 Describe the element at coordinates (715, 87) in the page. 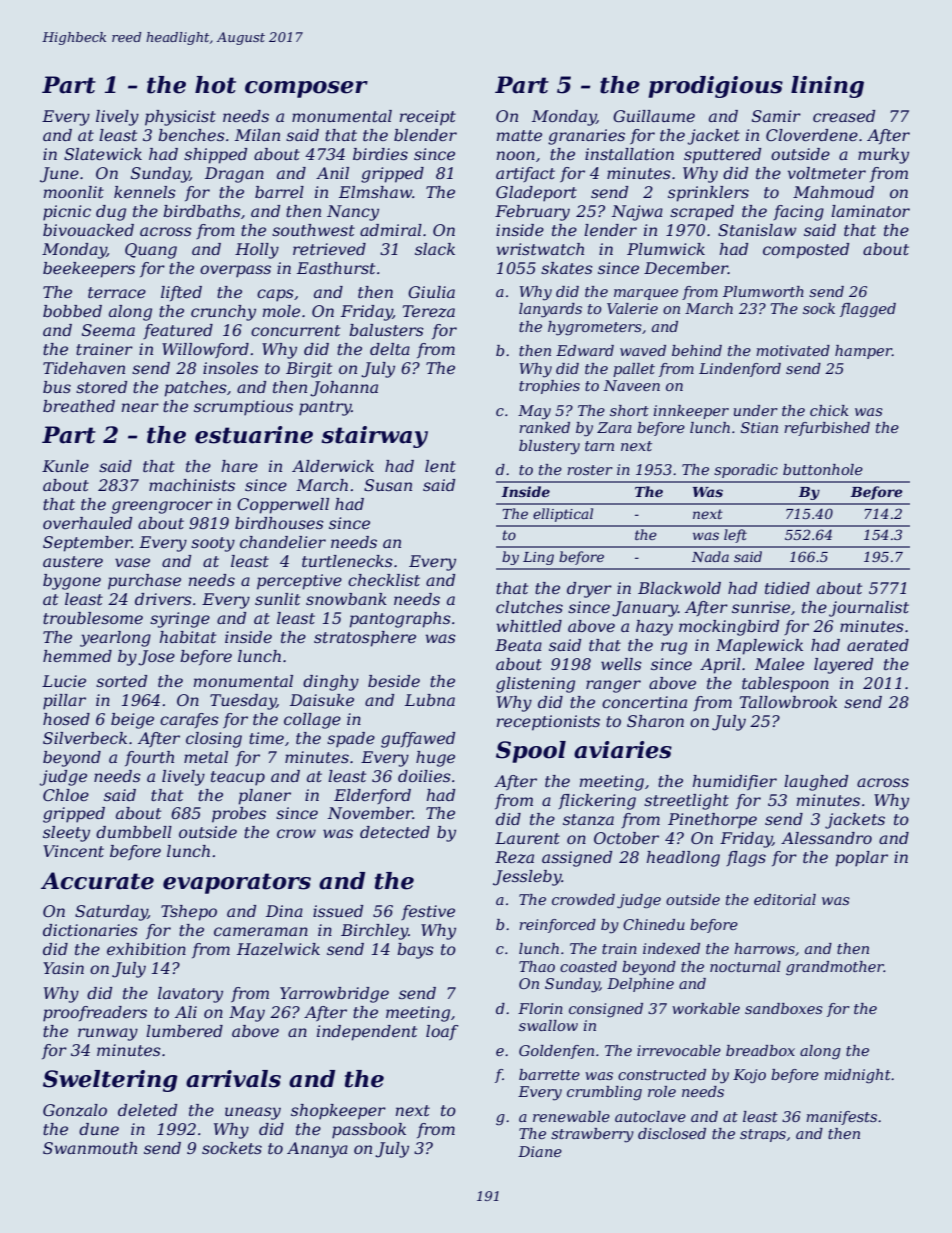

I see `prodigious` at that location.
